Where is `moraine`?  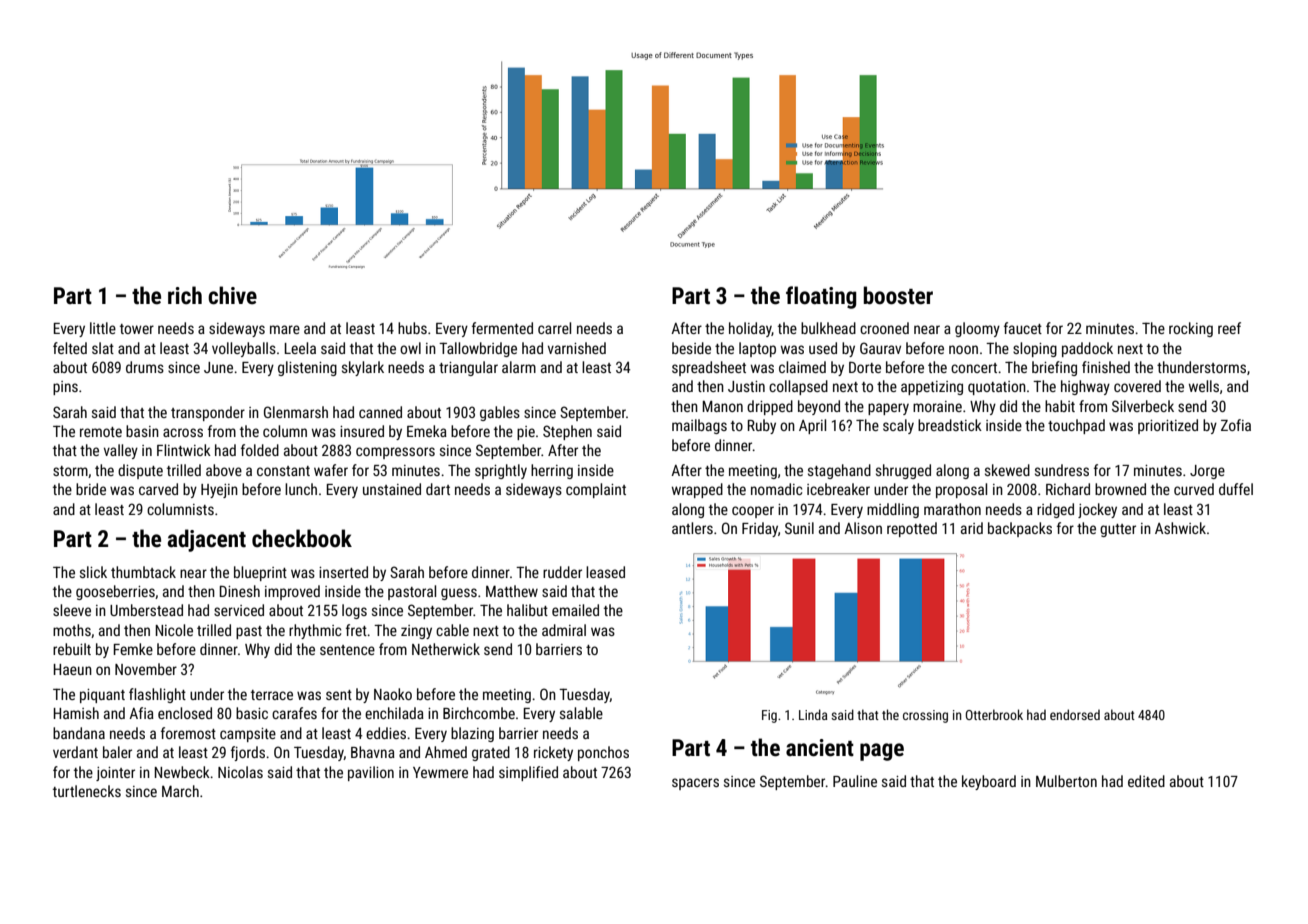 moraine is located at coordinates (937, 406).
